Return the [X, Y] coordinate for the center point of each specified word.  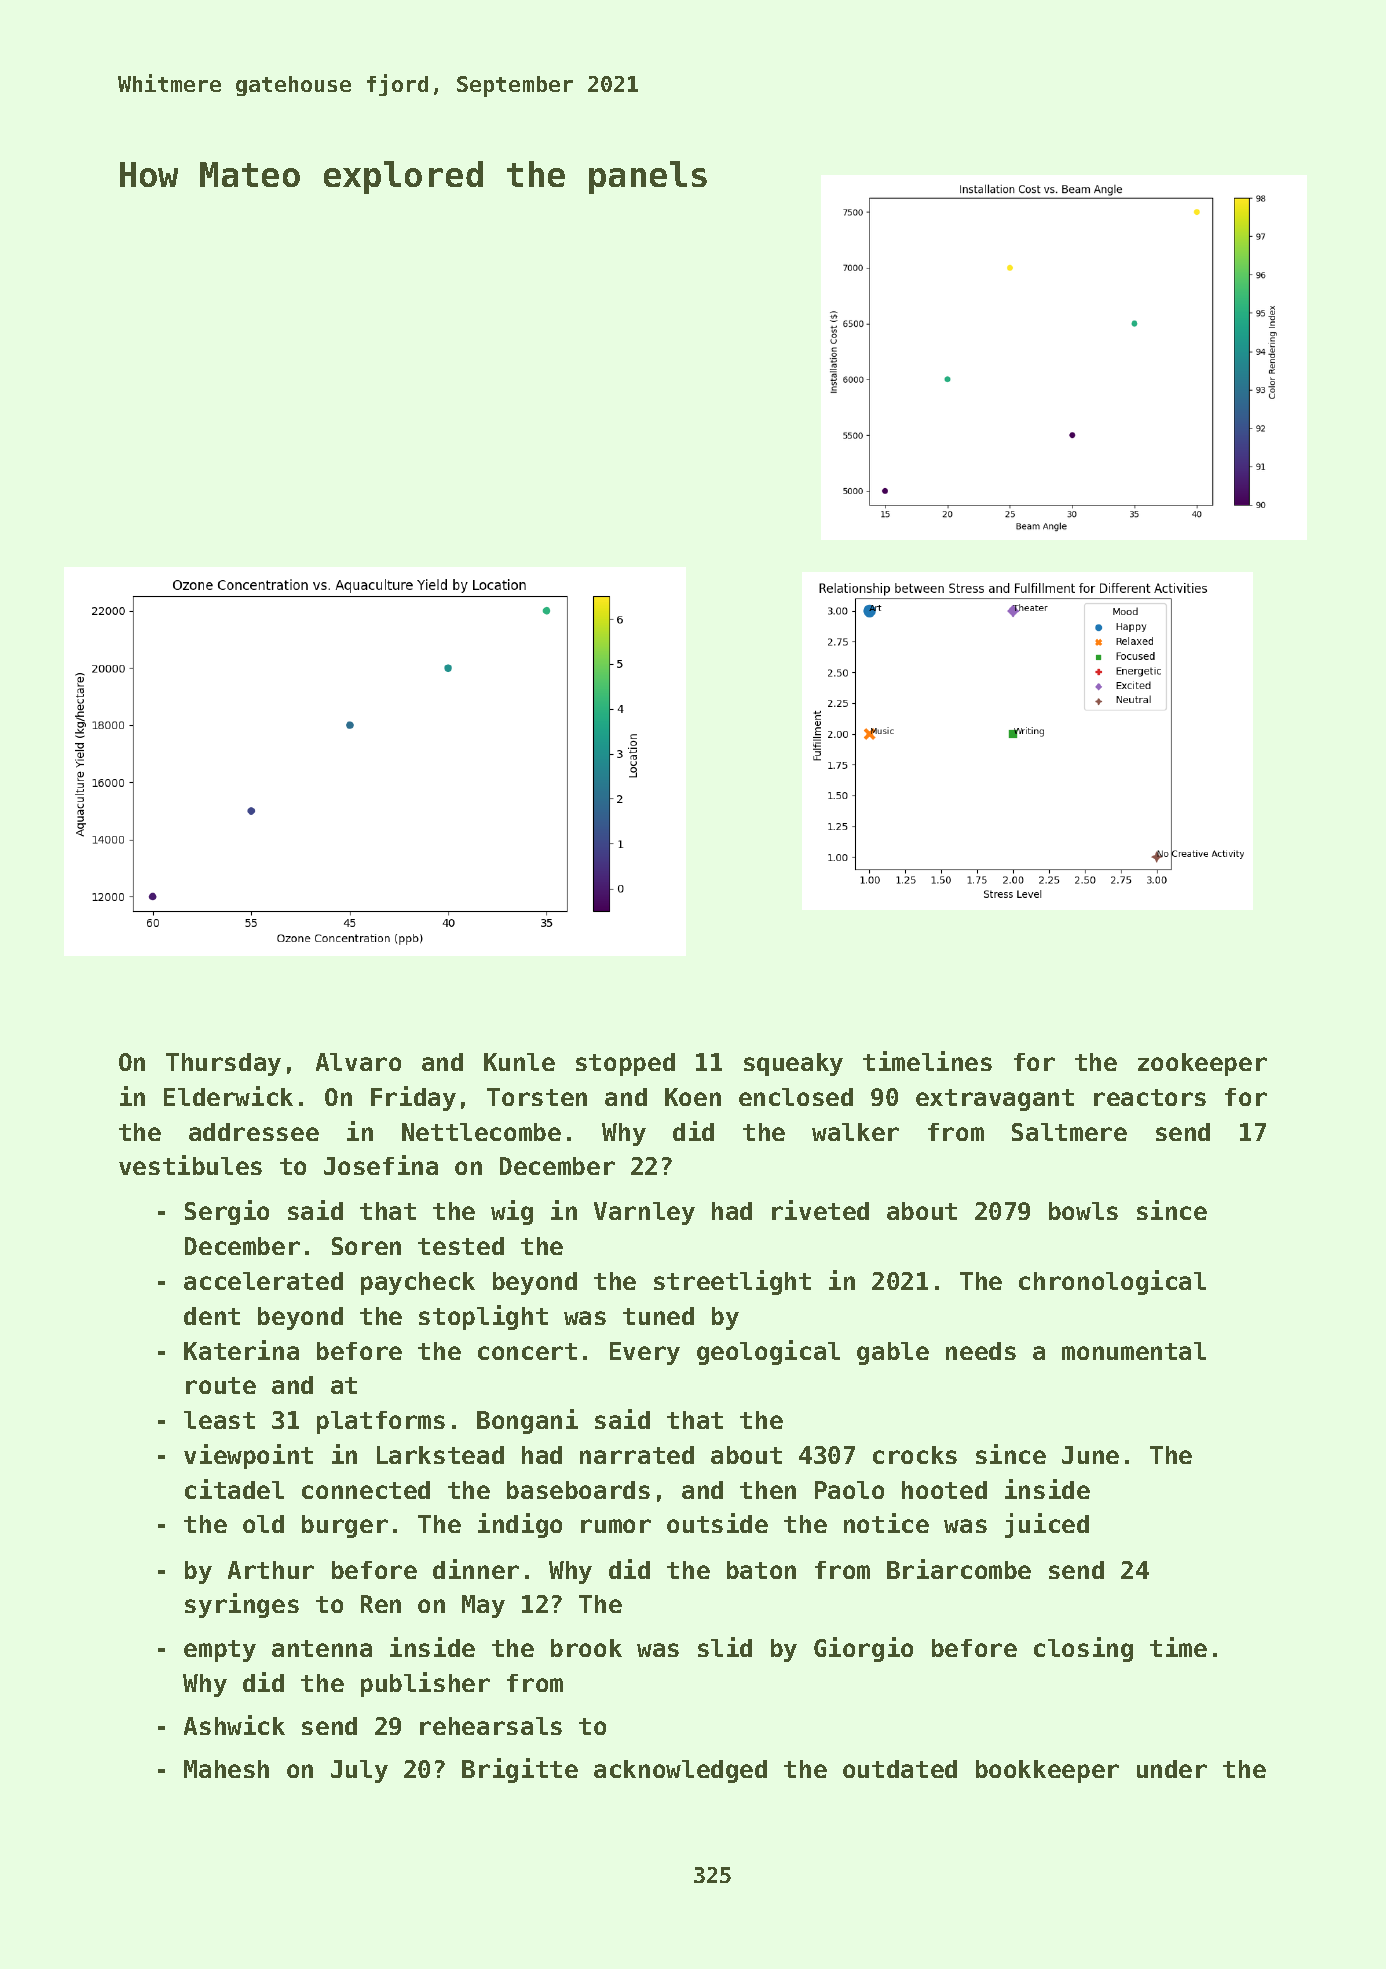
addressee [254, 1132]
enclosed [796, 1097]
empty [220, 1651]
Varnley [644, 1213]
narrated [637, 1455]
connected [366, 1490]
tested [461, 1246]
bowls [1083, 1211]
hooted [944, 1490]
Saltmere [1069, 1132]
